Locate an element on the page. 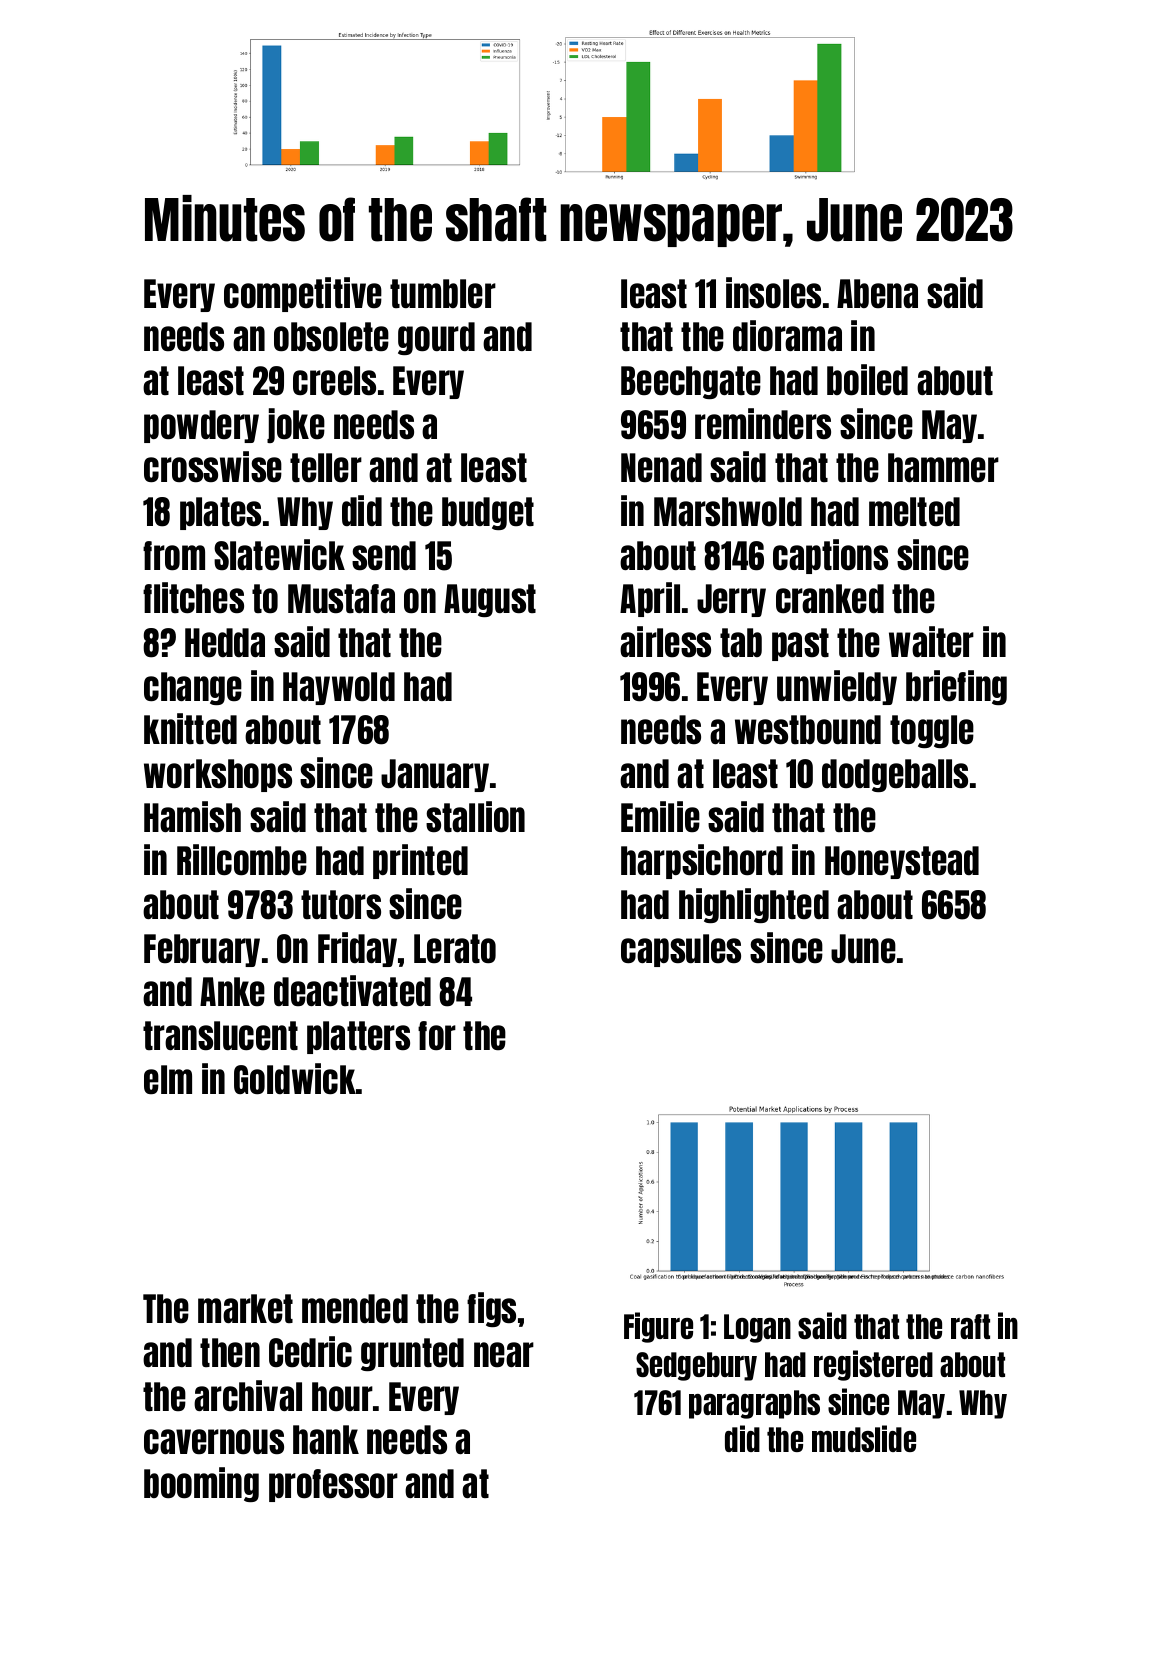  airless is located at coordinates (665, 641).
